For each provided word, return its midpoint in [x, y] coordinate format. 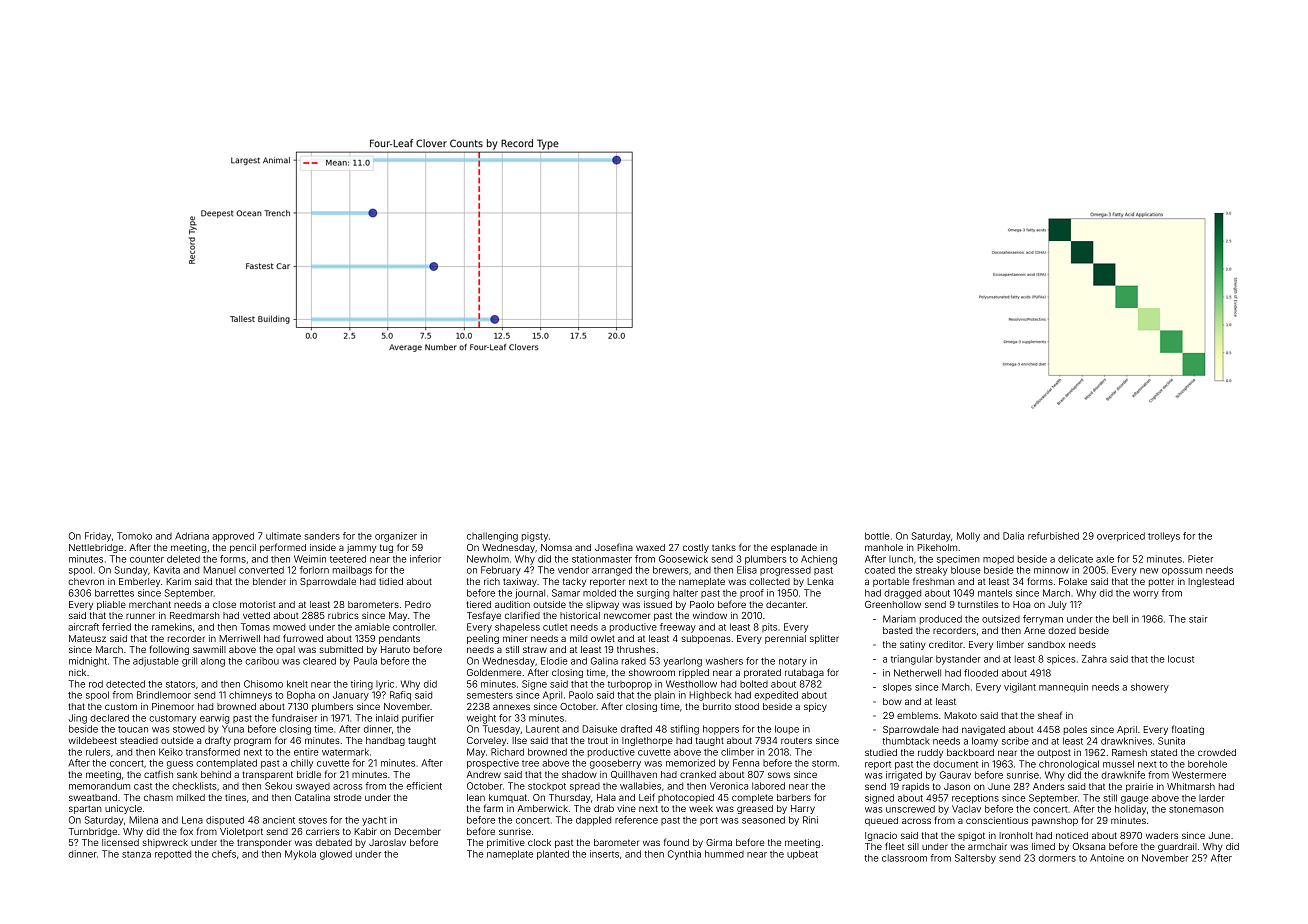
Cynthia [684, 855]
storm [824, 763]
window [710, 615]
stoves [313, 820]
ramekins [172, 627]
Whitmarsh [1191, 786]
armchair [987, 846]
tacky [574, 582]
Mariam [899, 619]
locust [1181, 659]
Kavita [167, 570]
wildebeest [92, 740]
